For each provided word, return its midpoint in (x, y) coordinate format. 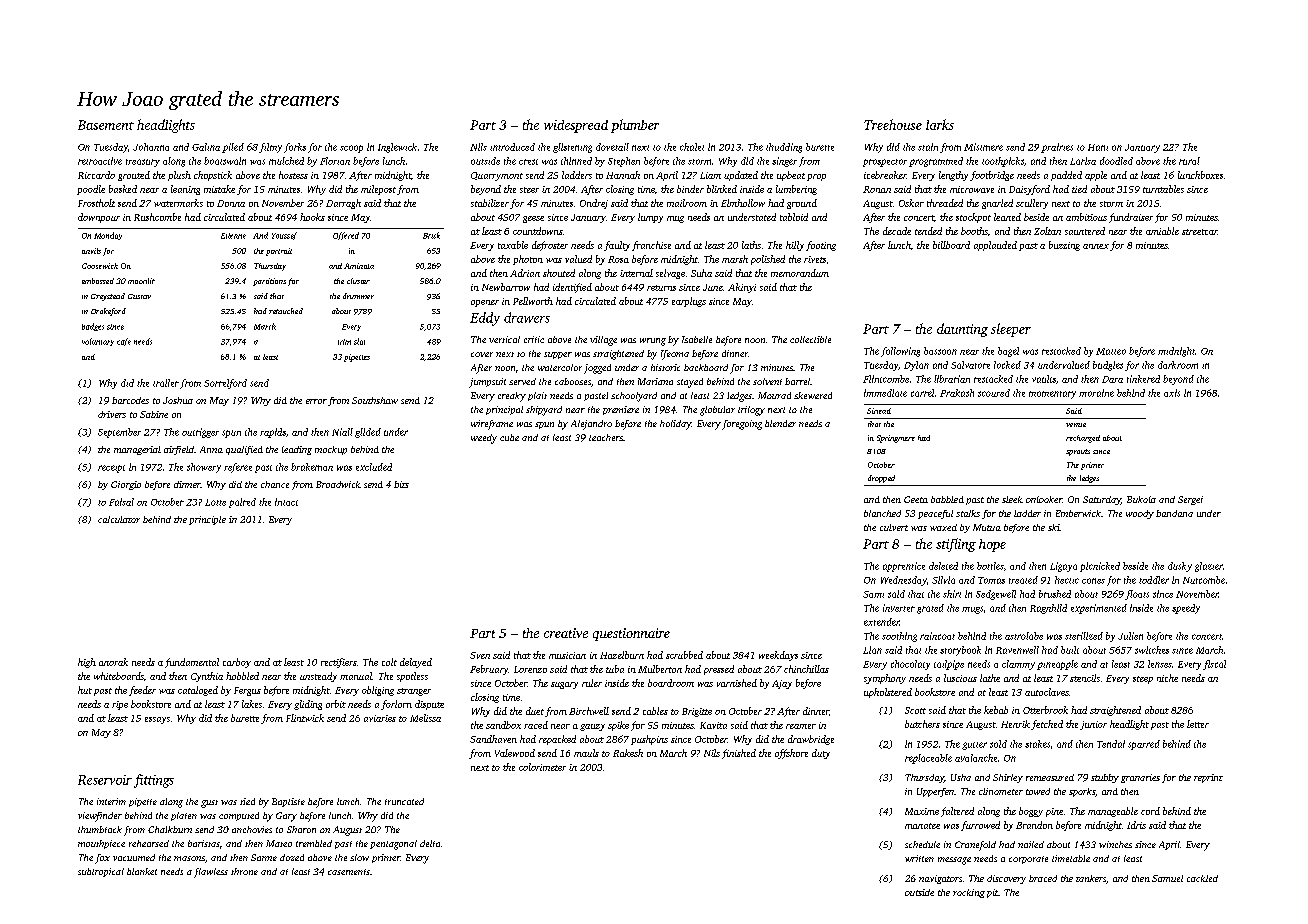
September (119, 433)
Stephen (624, 162)
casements (349, 872)
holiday (675, 425)
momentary (1052, 395)
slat (359, 341)
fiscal (1214, 665)
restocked (1061, 351)
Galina (206, 147)
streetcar (1200, 232)
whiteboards (119, 676)
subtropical (101, 872)
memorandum (800, 273)
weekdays (778, 656)
